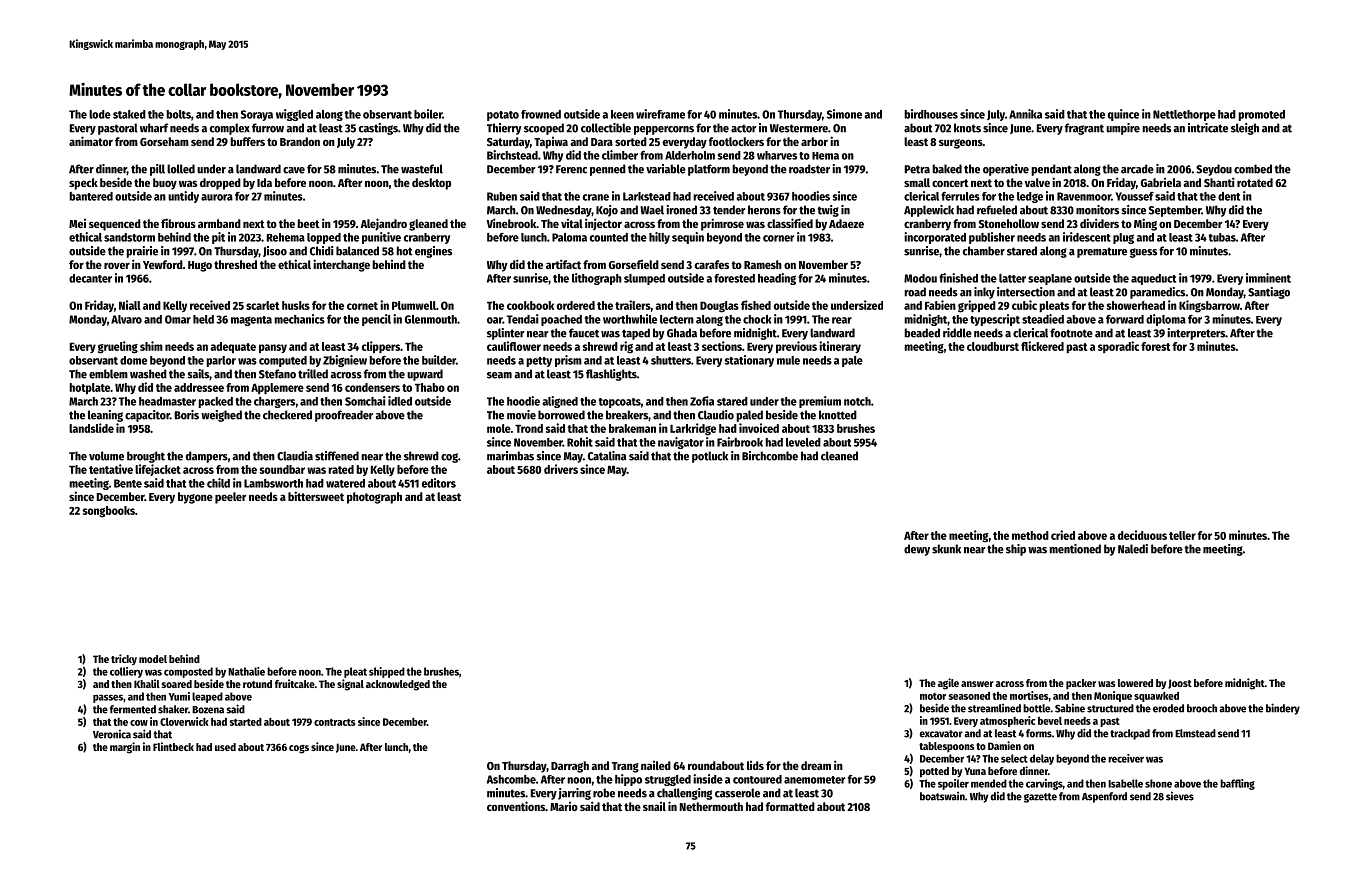 The image size is (1372, 887). Describe the element at coordinates (422, 169) in the image. I see `wasteful` at that location.
